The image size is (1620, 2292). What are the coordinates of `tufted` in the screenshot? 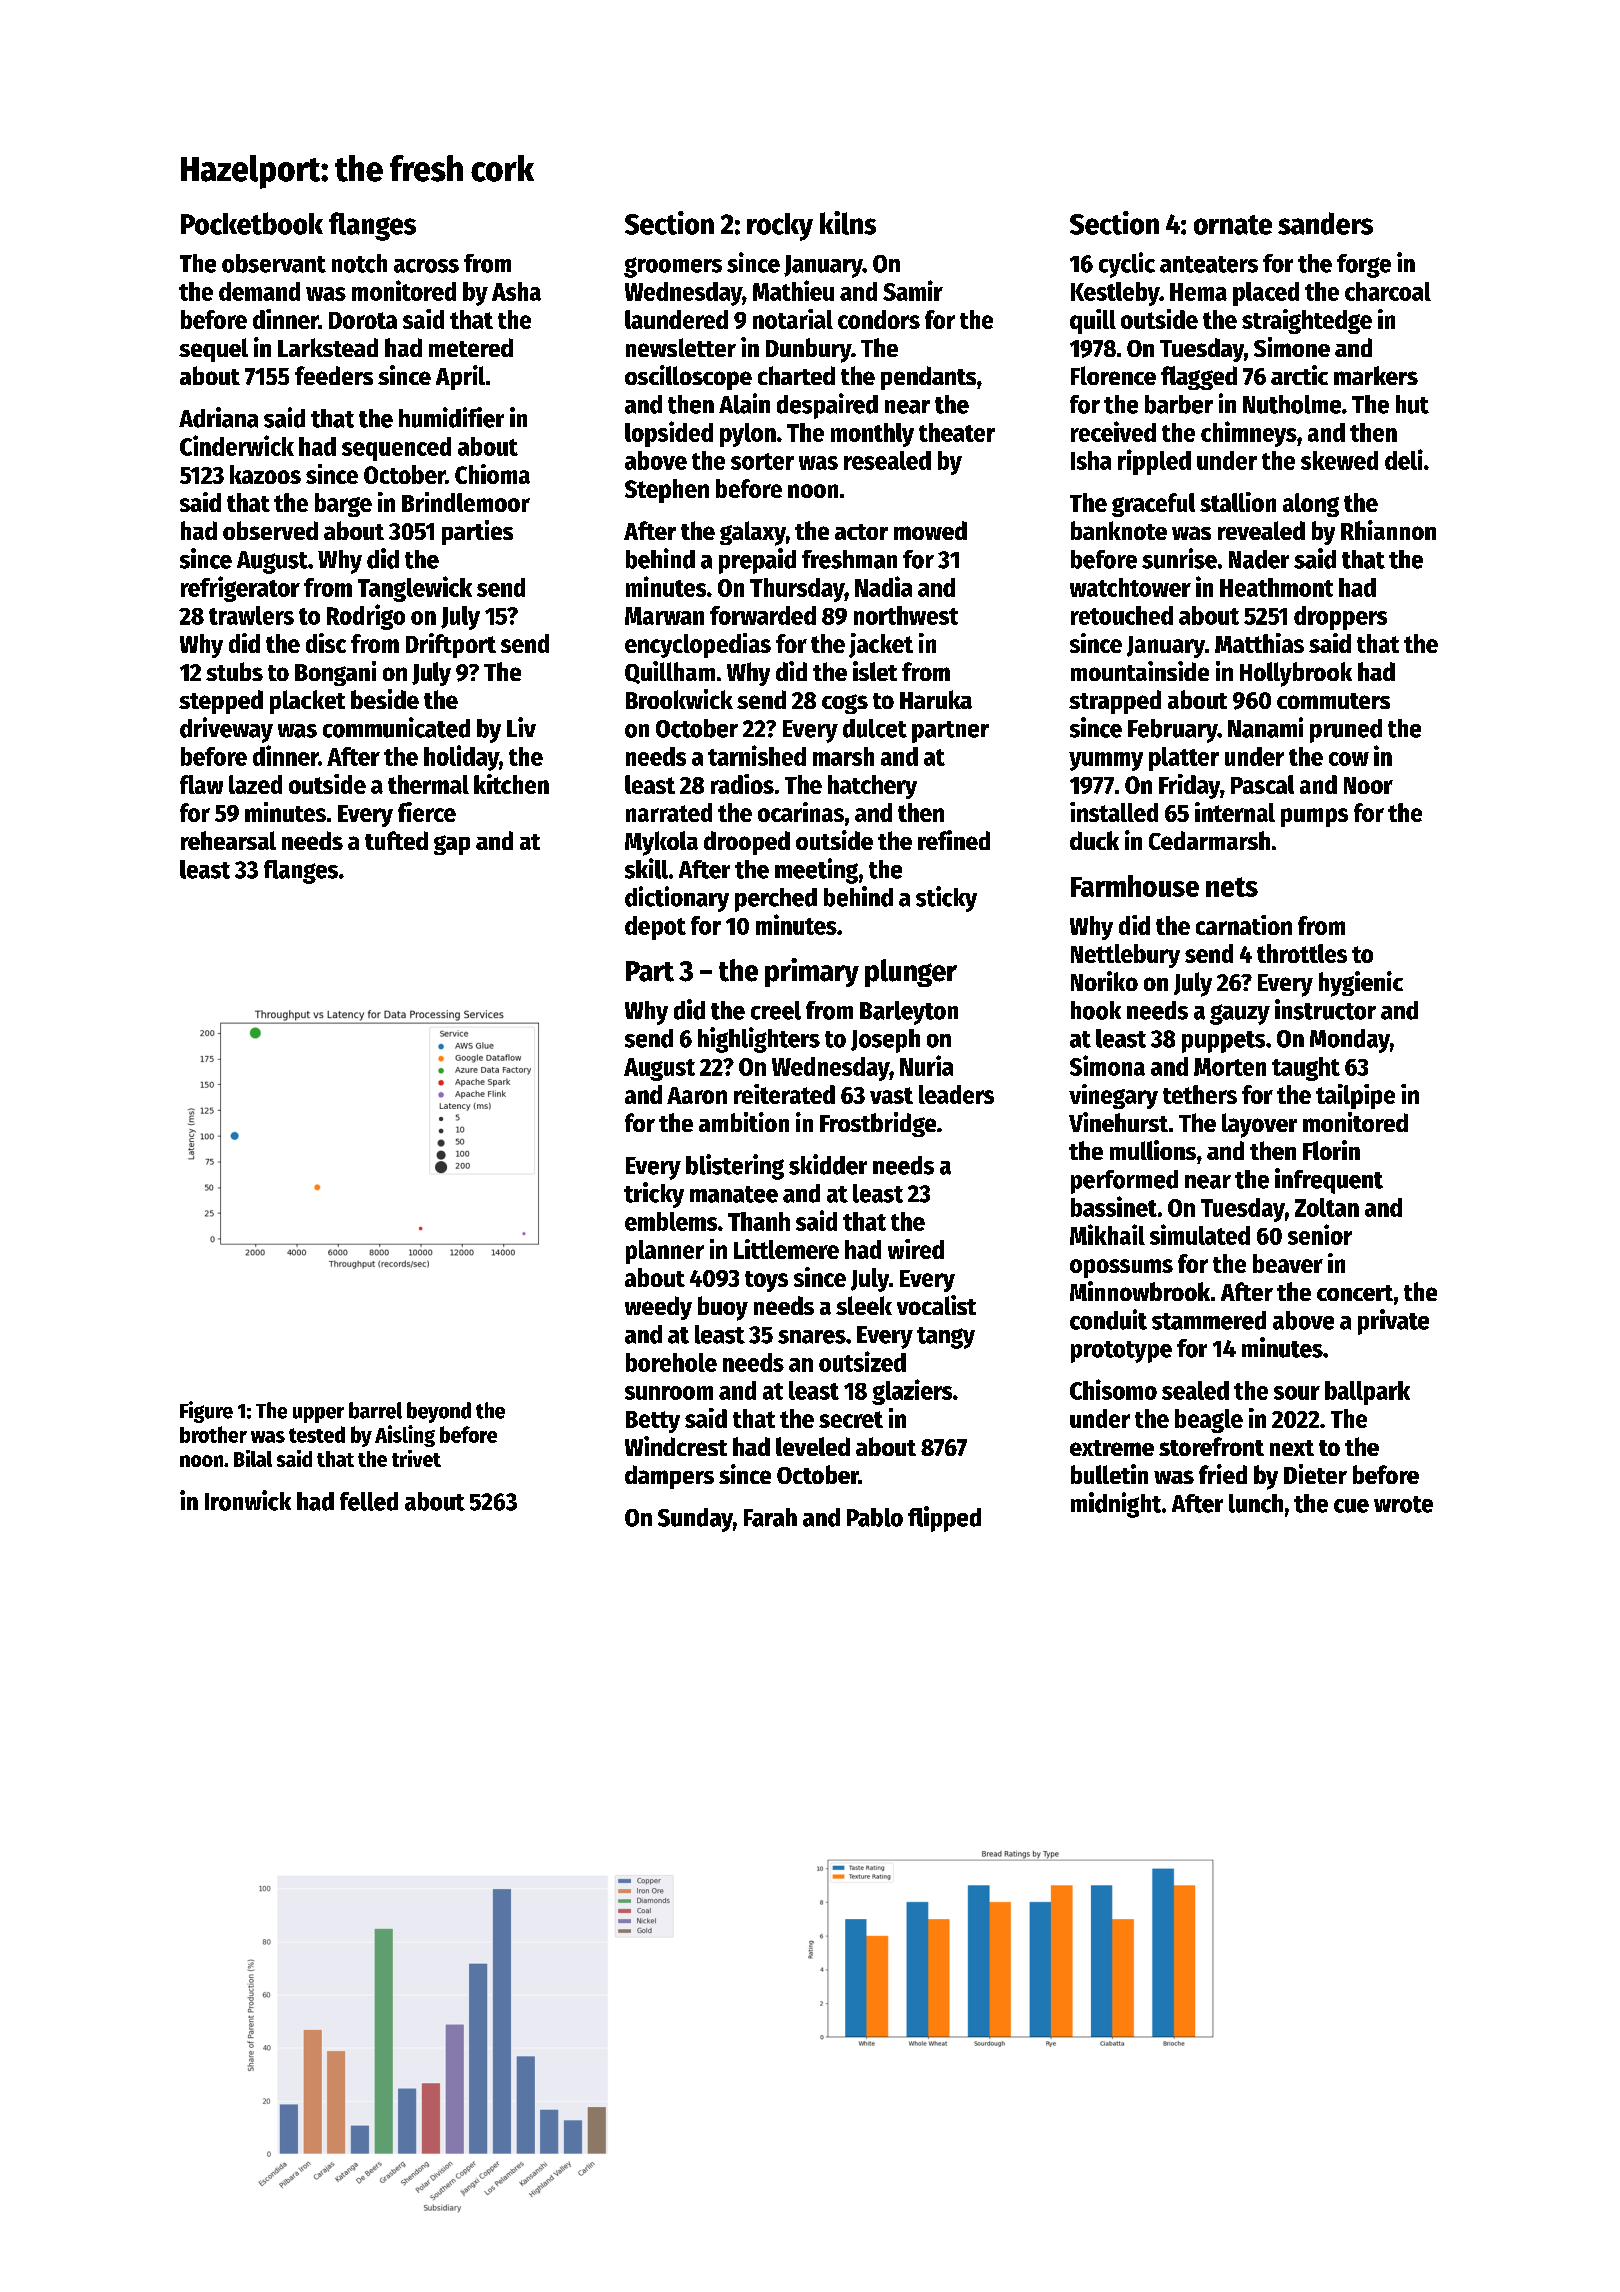 It's located at (396, 840).
